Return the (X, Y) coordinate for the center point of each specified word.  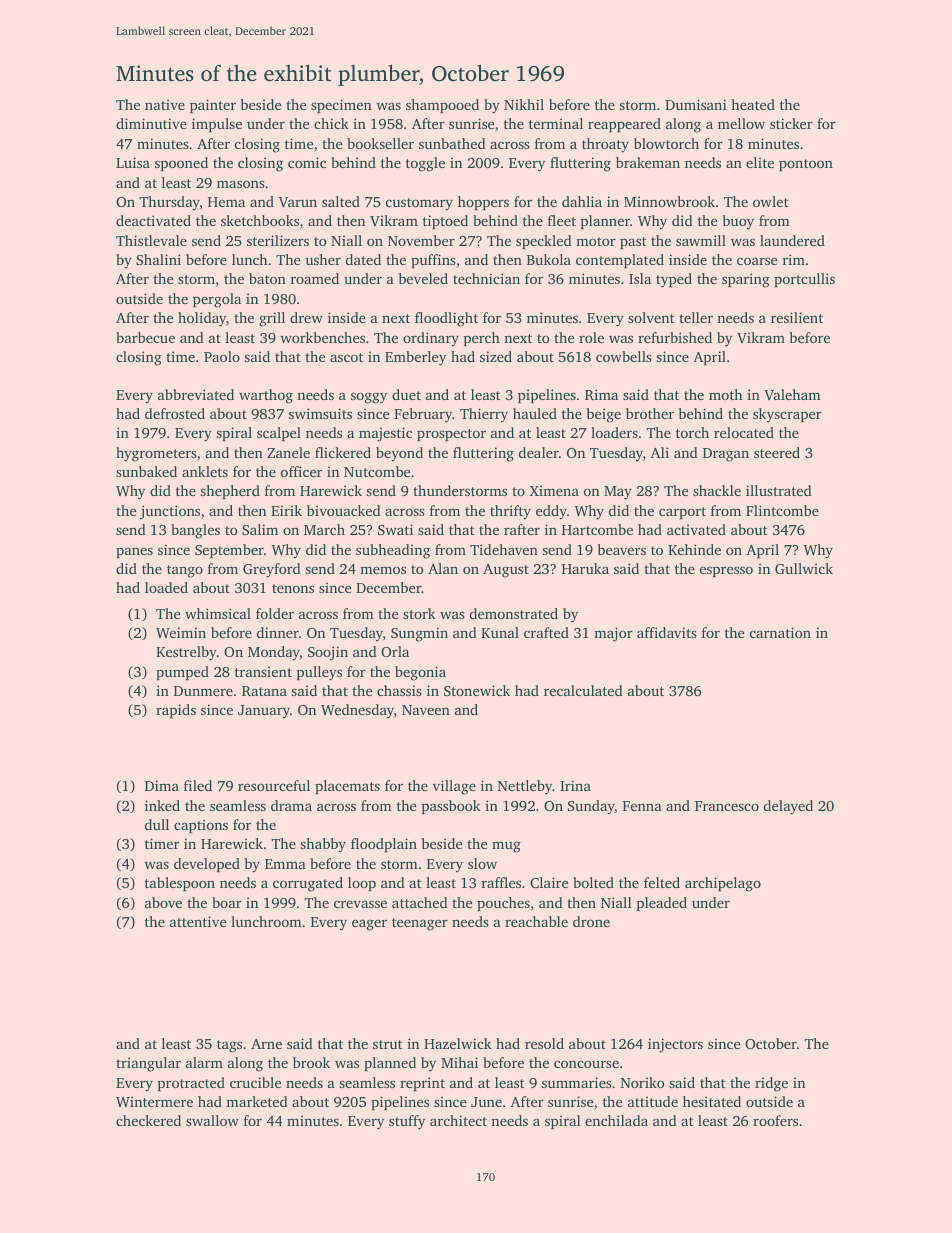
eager (369, 925)
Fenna (642, 806)
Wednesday (357, 711)
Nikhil (524, 104)
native (165, 104)
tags (229, 1046)
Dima (162, 785)
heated (753, 104)
